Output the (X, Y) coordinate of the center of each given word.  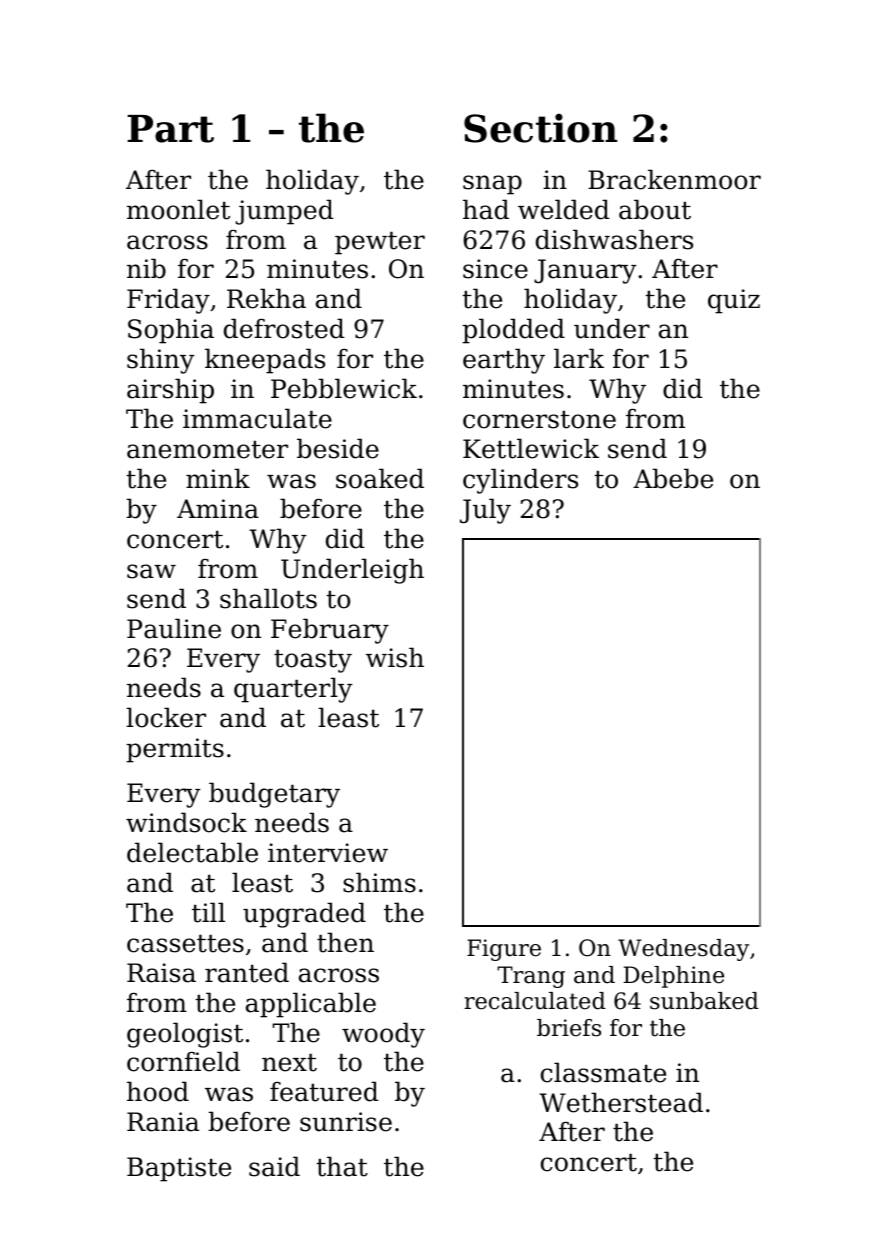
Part (170, 129)
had (486, 209)
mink (218, 478)
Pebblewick (344, 388)
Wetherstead (621, 1102)
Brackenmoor (674, 179)
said (274, 1166)
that (342, 1166)
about (655, 209)
